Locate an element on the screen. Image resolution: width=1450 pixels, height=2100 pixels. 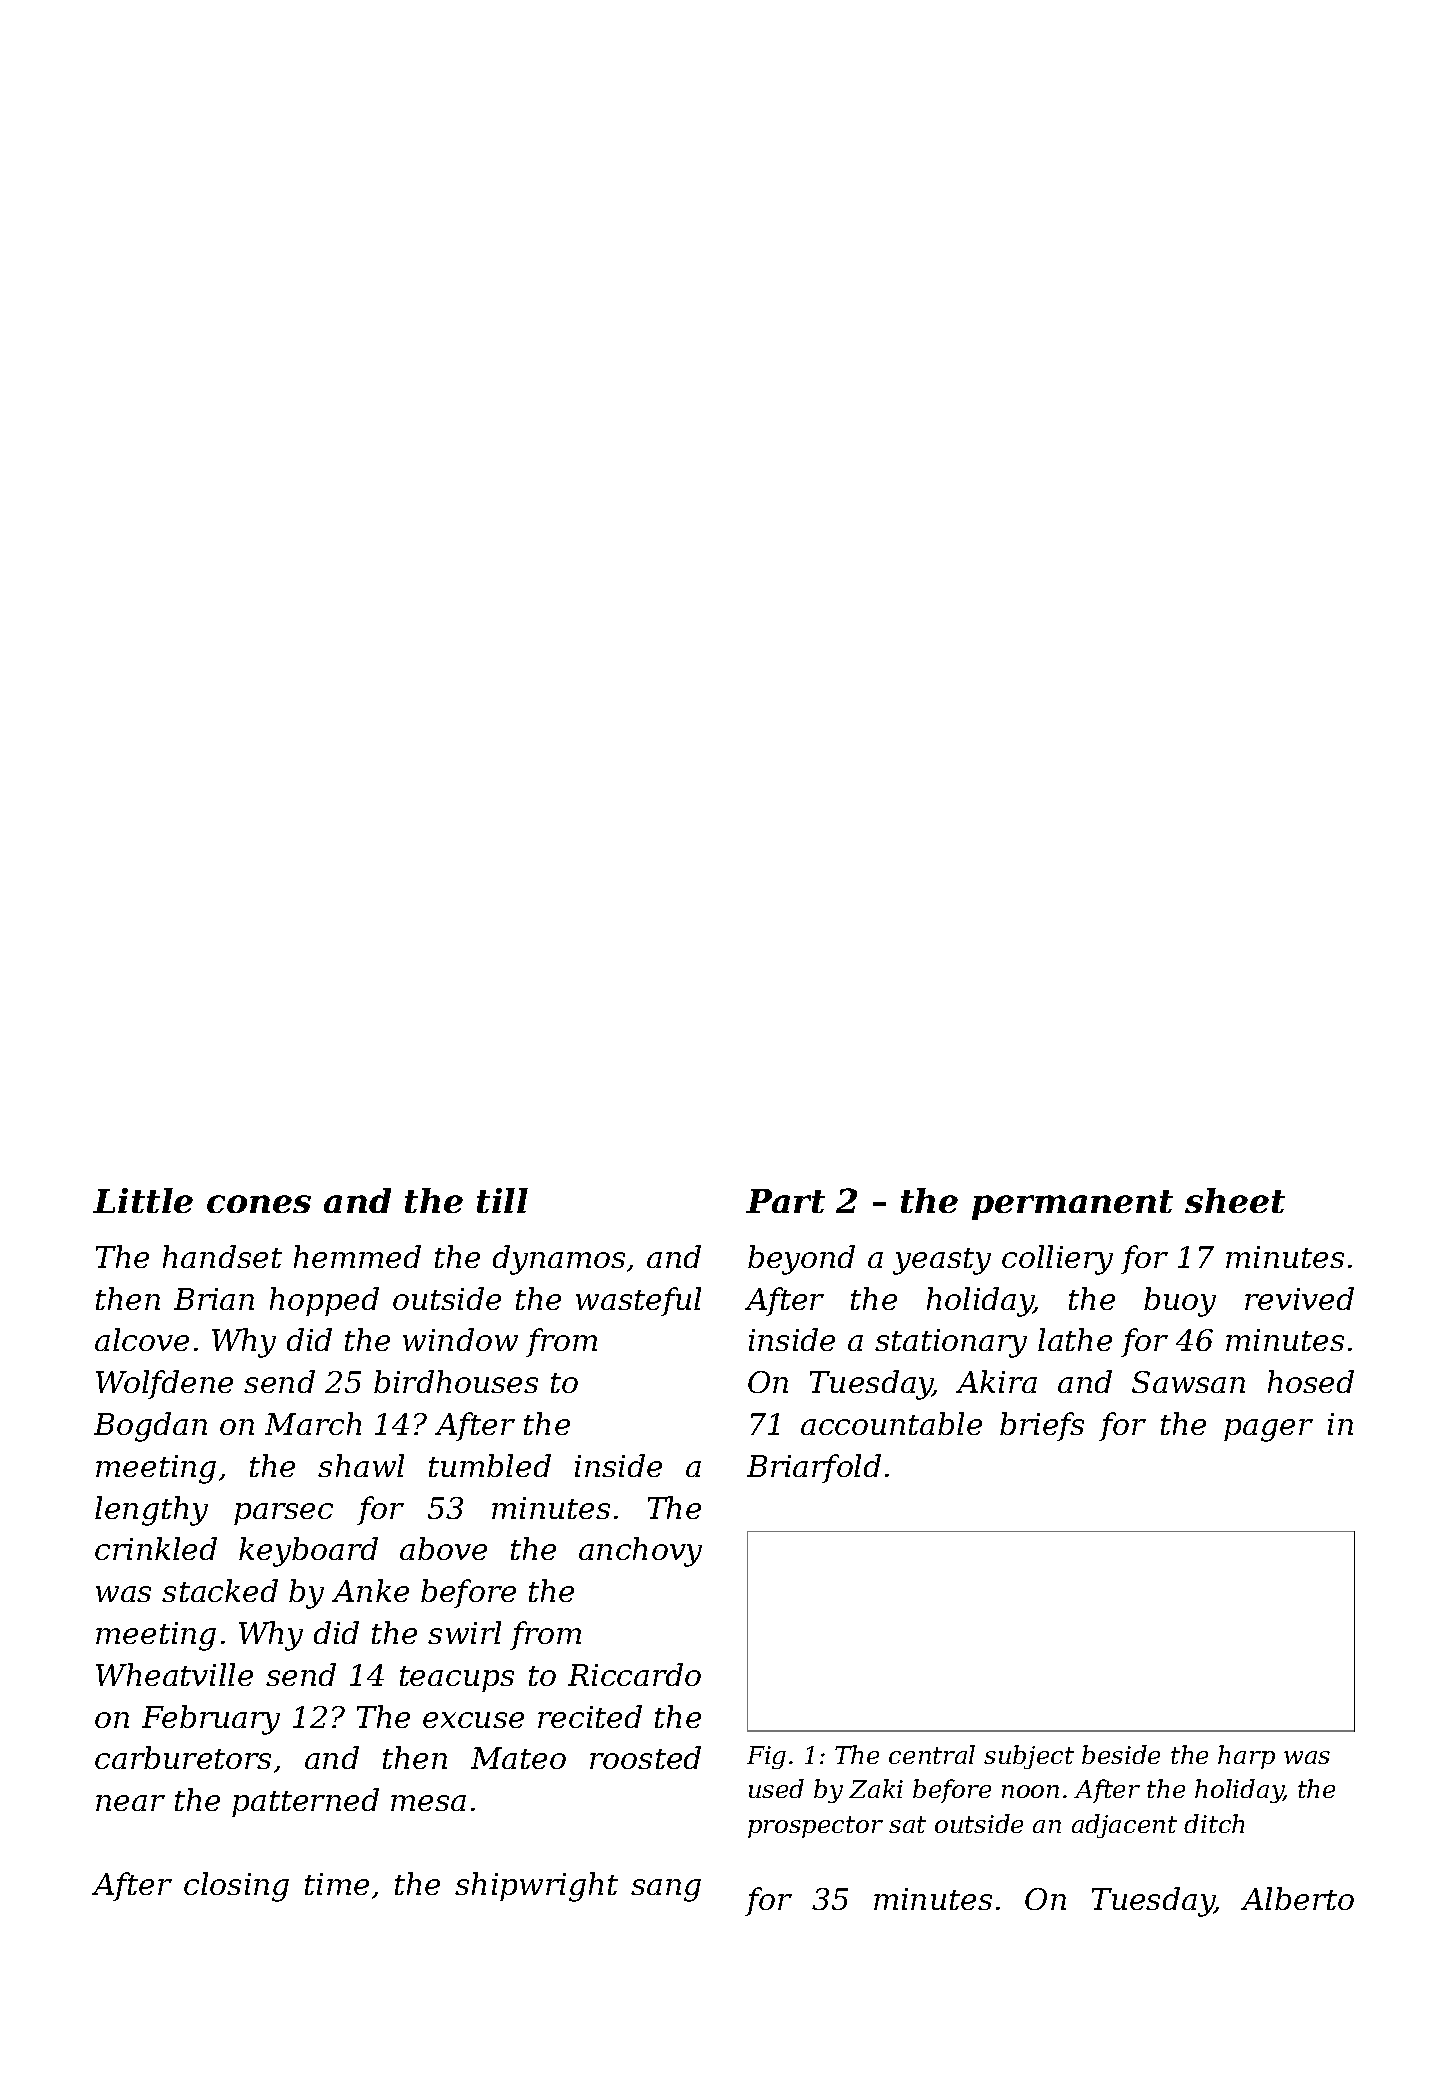
cones is located at coordinates (259, 1204).
